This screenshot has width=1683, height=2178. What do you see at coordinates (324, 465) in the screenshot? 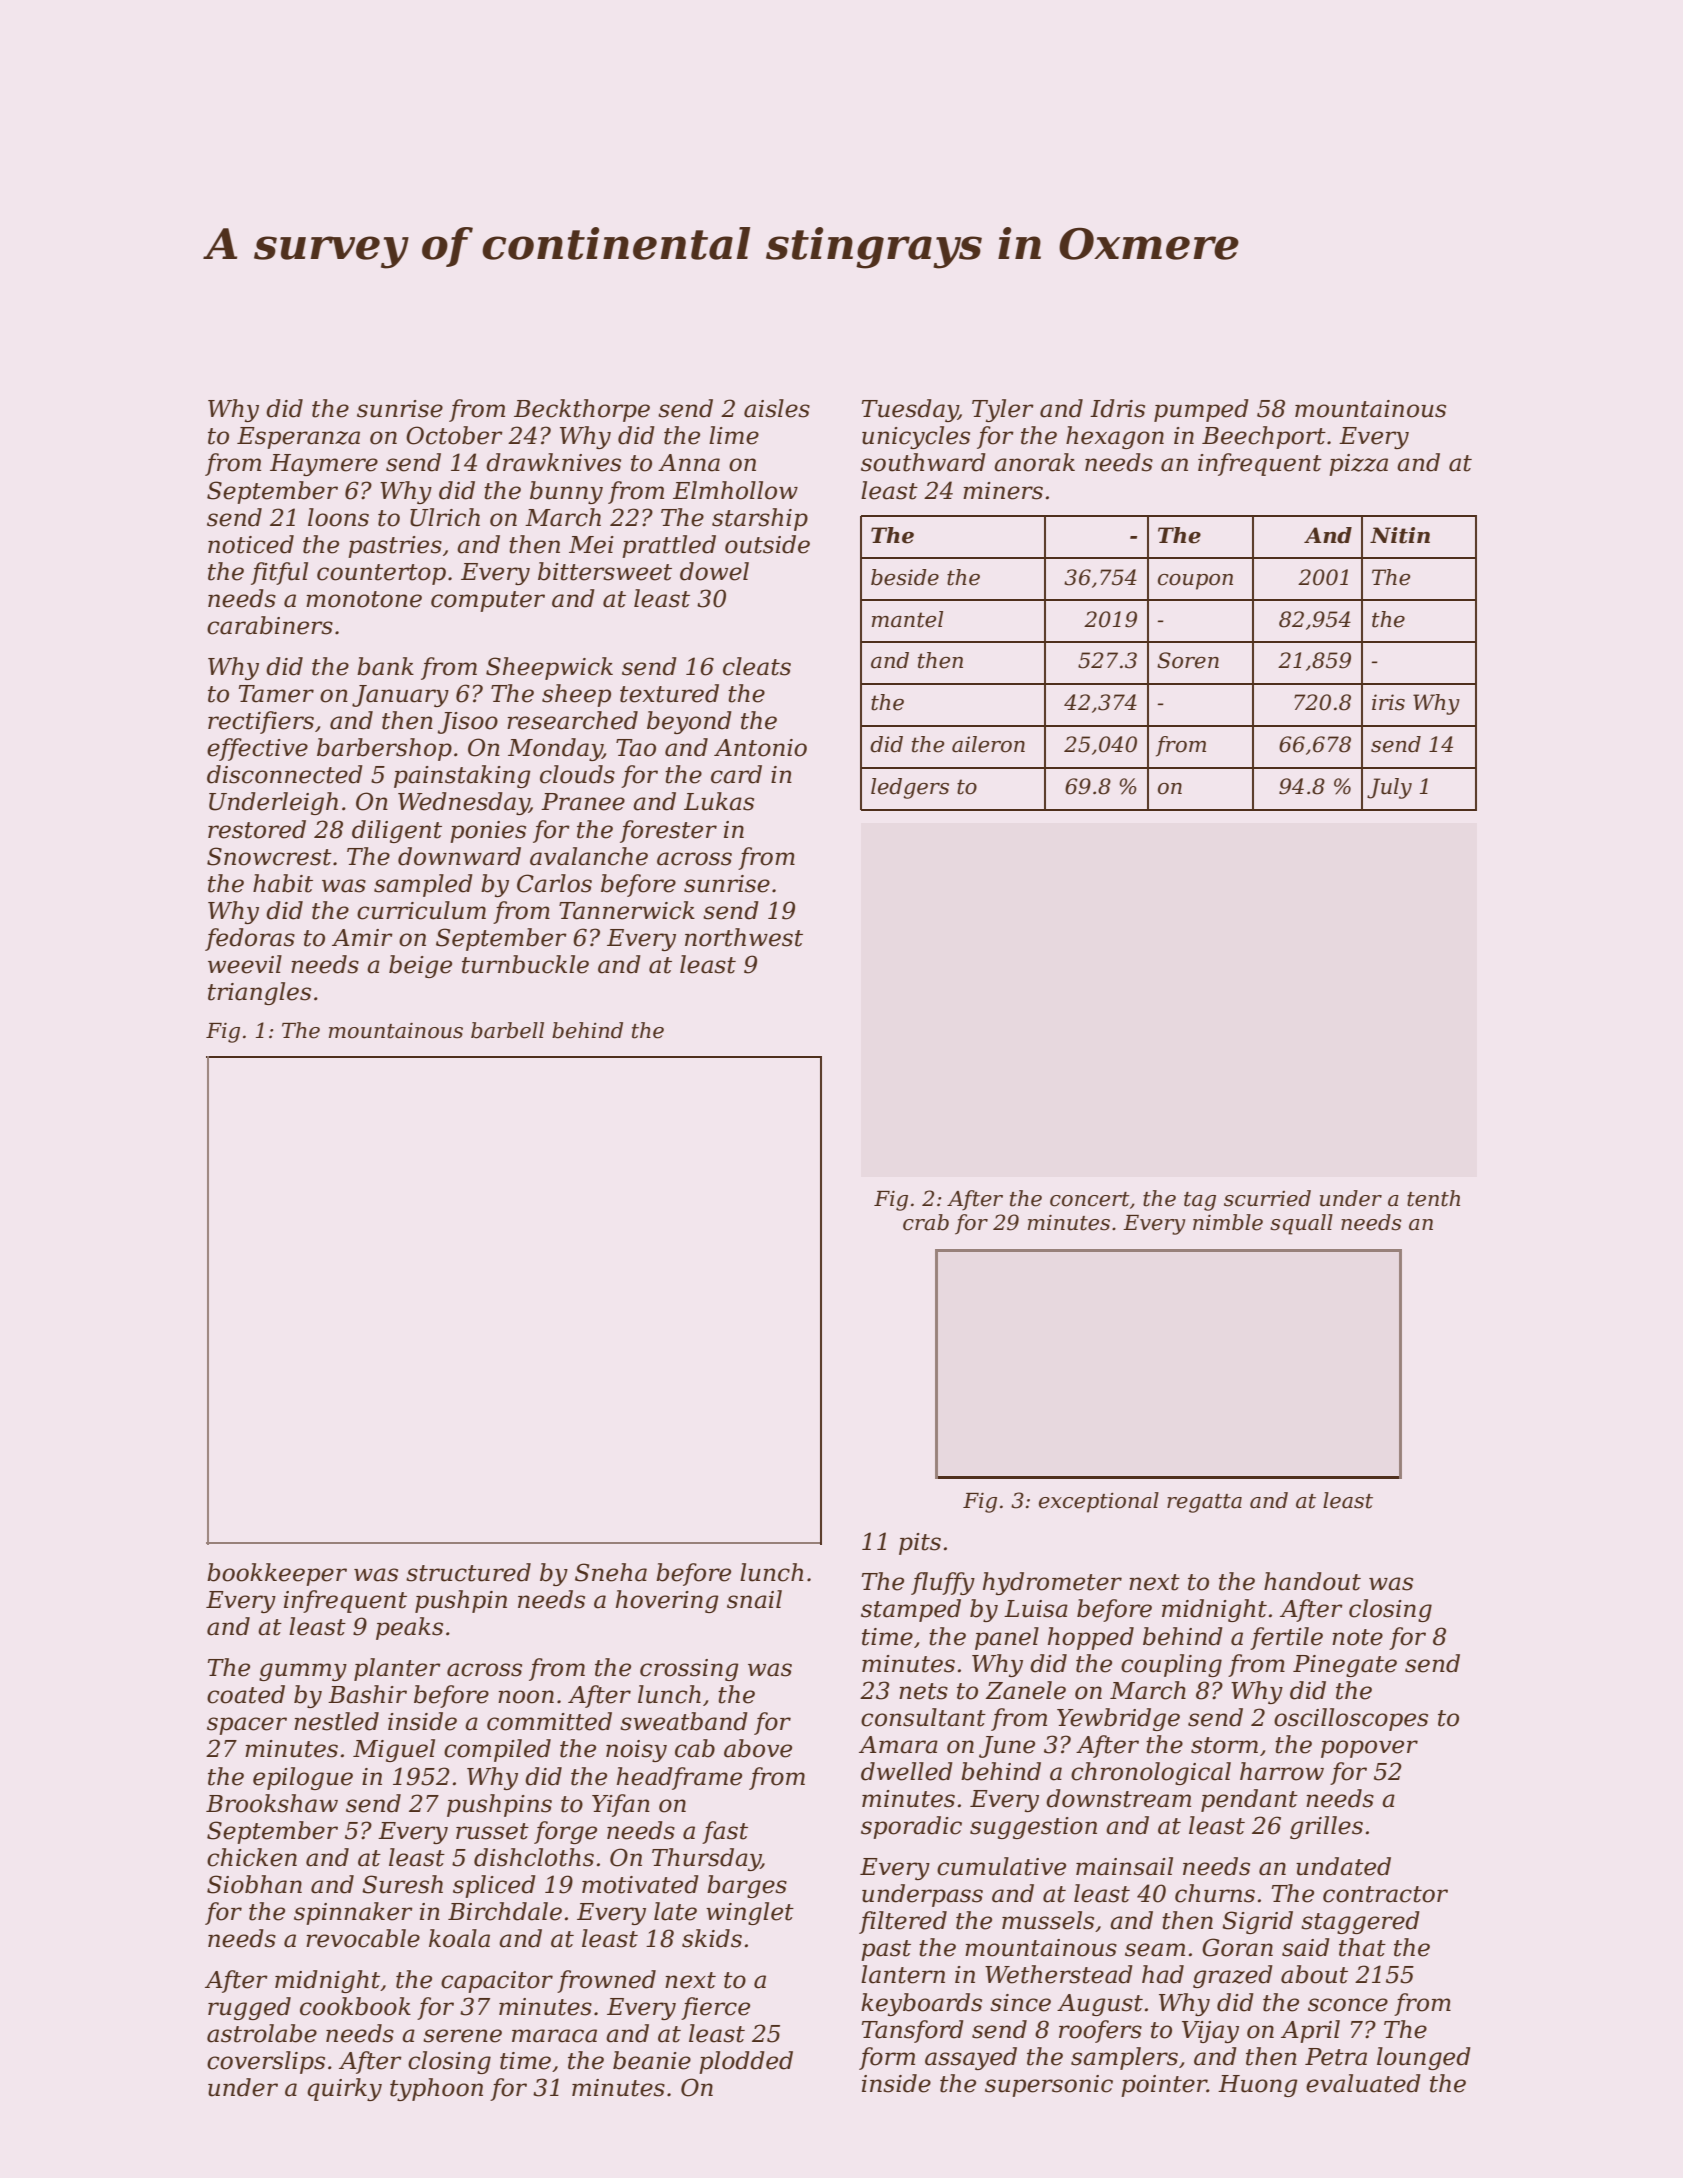
I see `Haymere` at bounding box center [324, 465].
